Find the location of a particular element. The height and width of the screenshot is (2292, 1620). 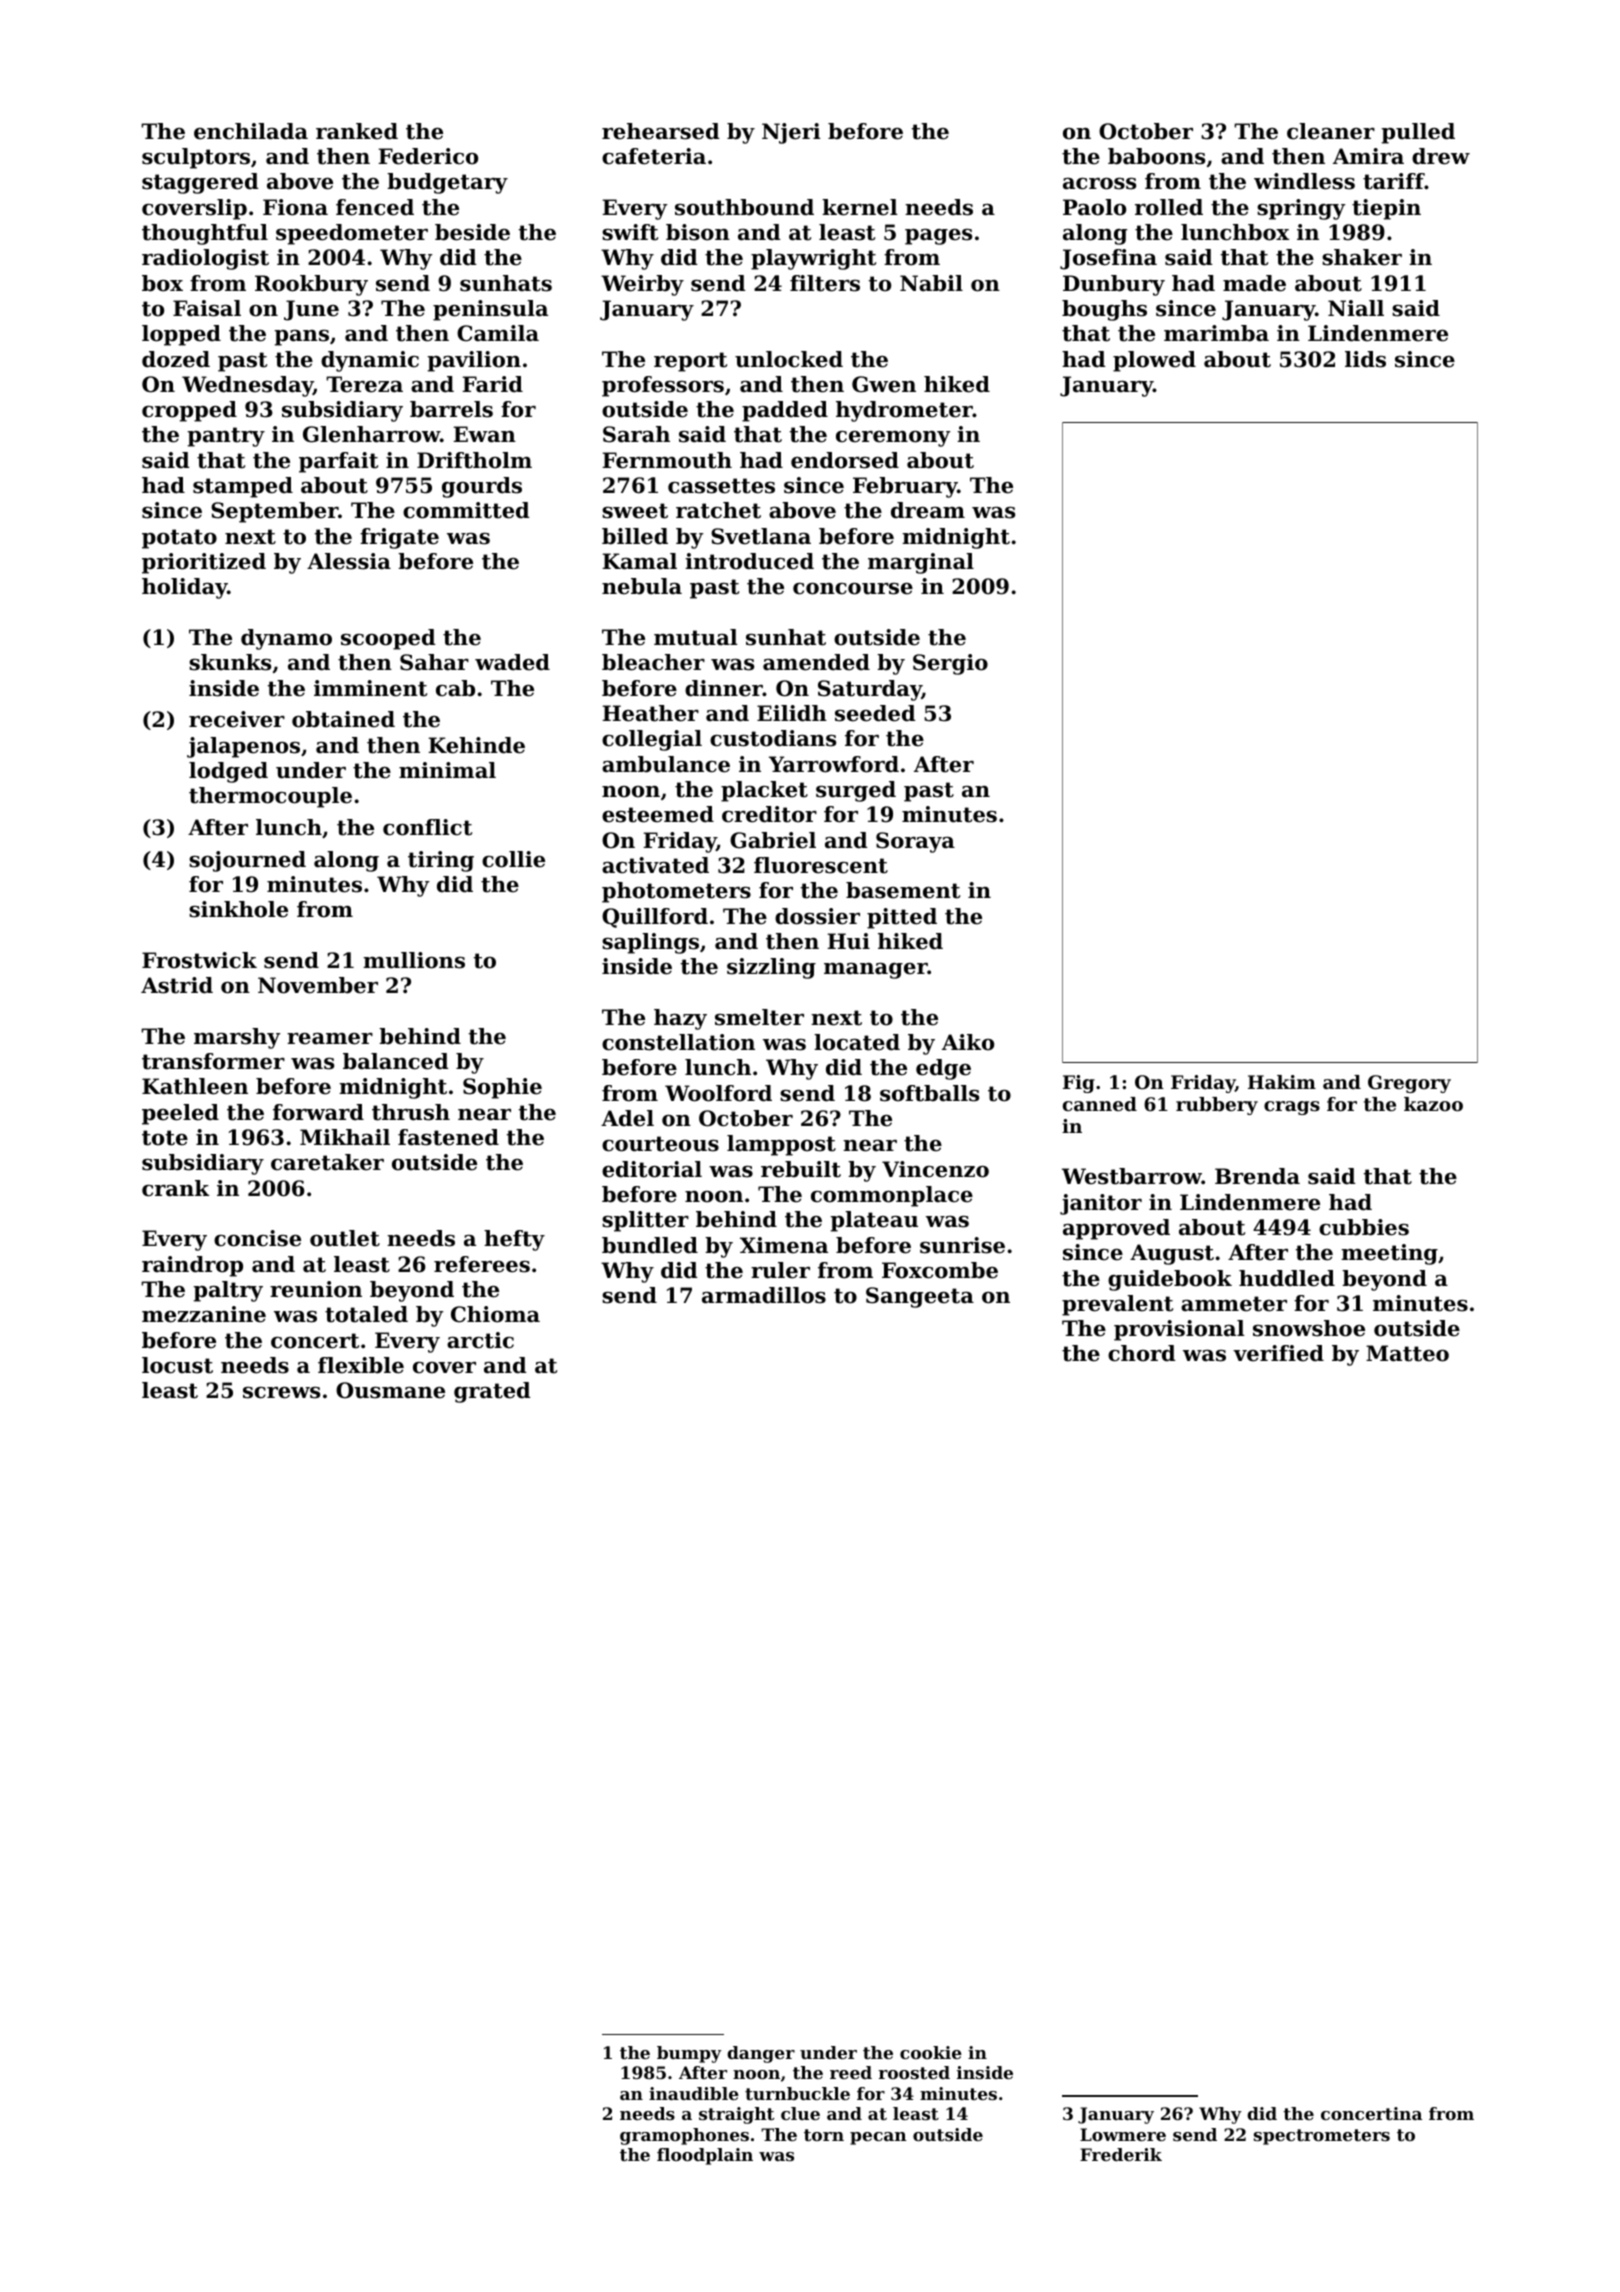

esteemed is located at coordinates (658, 814).
